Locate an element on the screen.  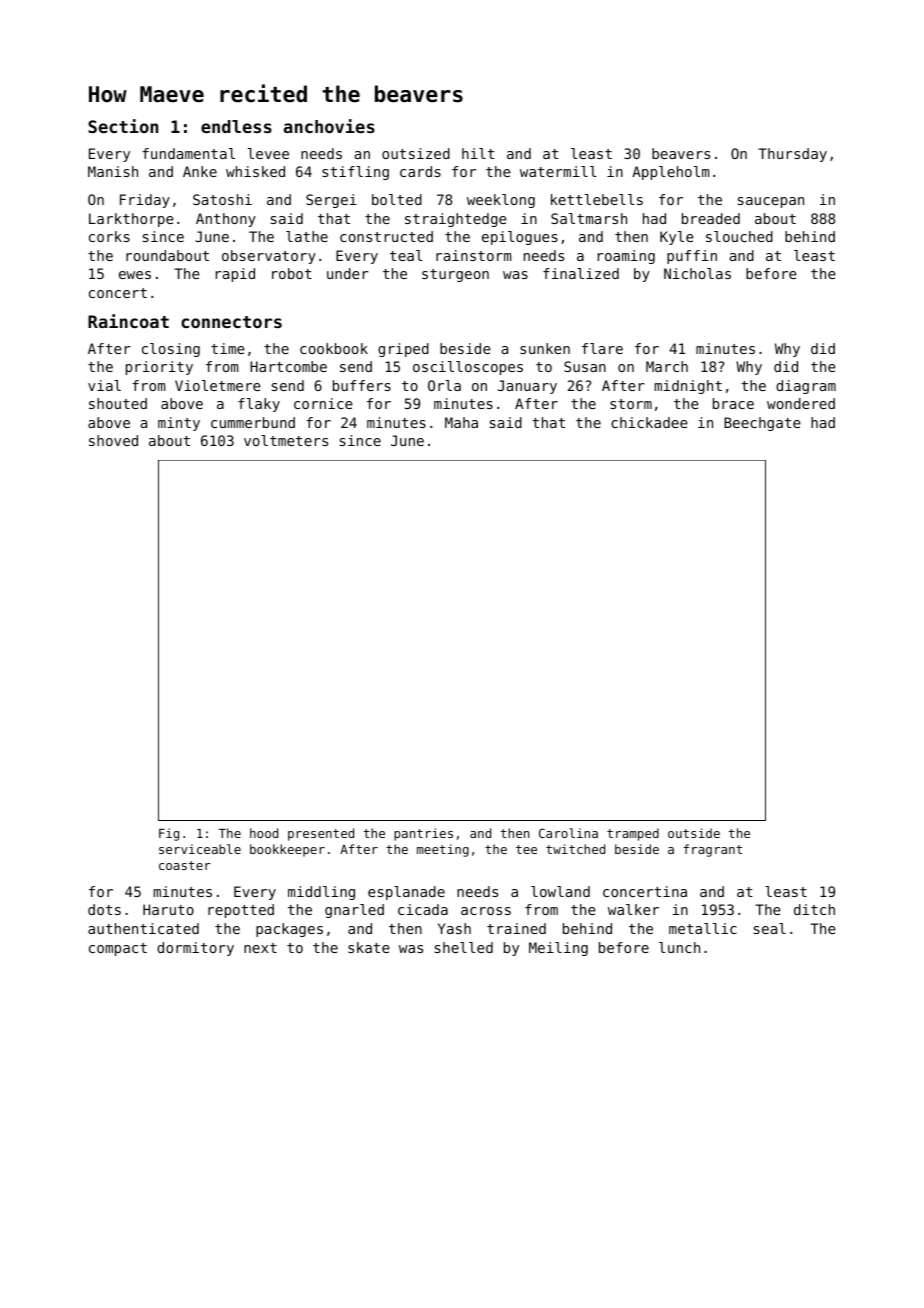
breaded is located at coordinates (711, 218).
